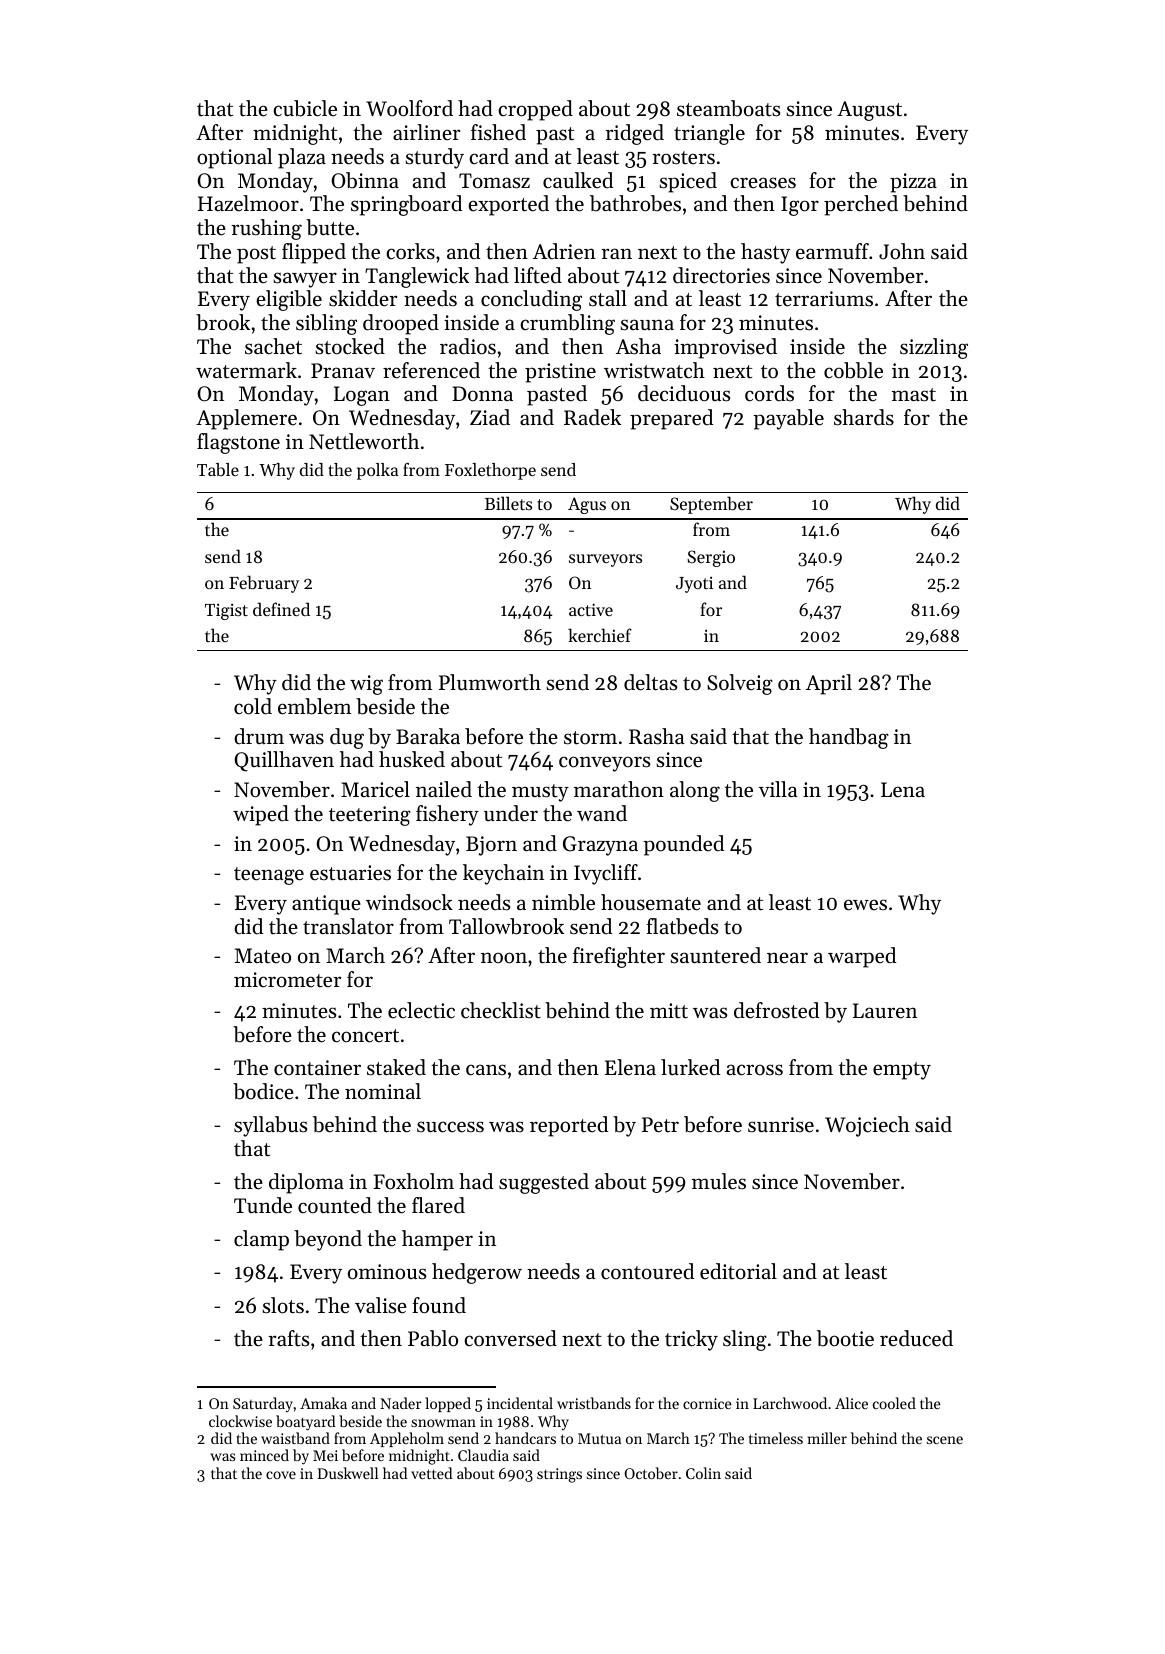 The height and width of the screenshot is (1654, 1165). I want to click on vetted, so click(431, 1473).
